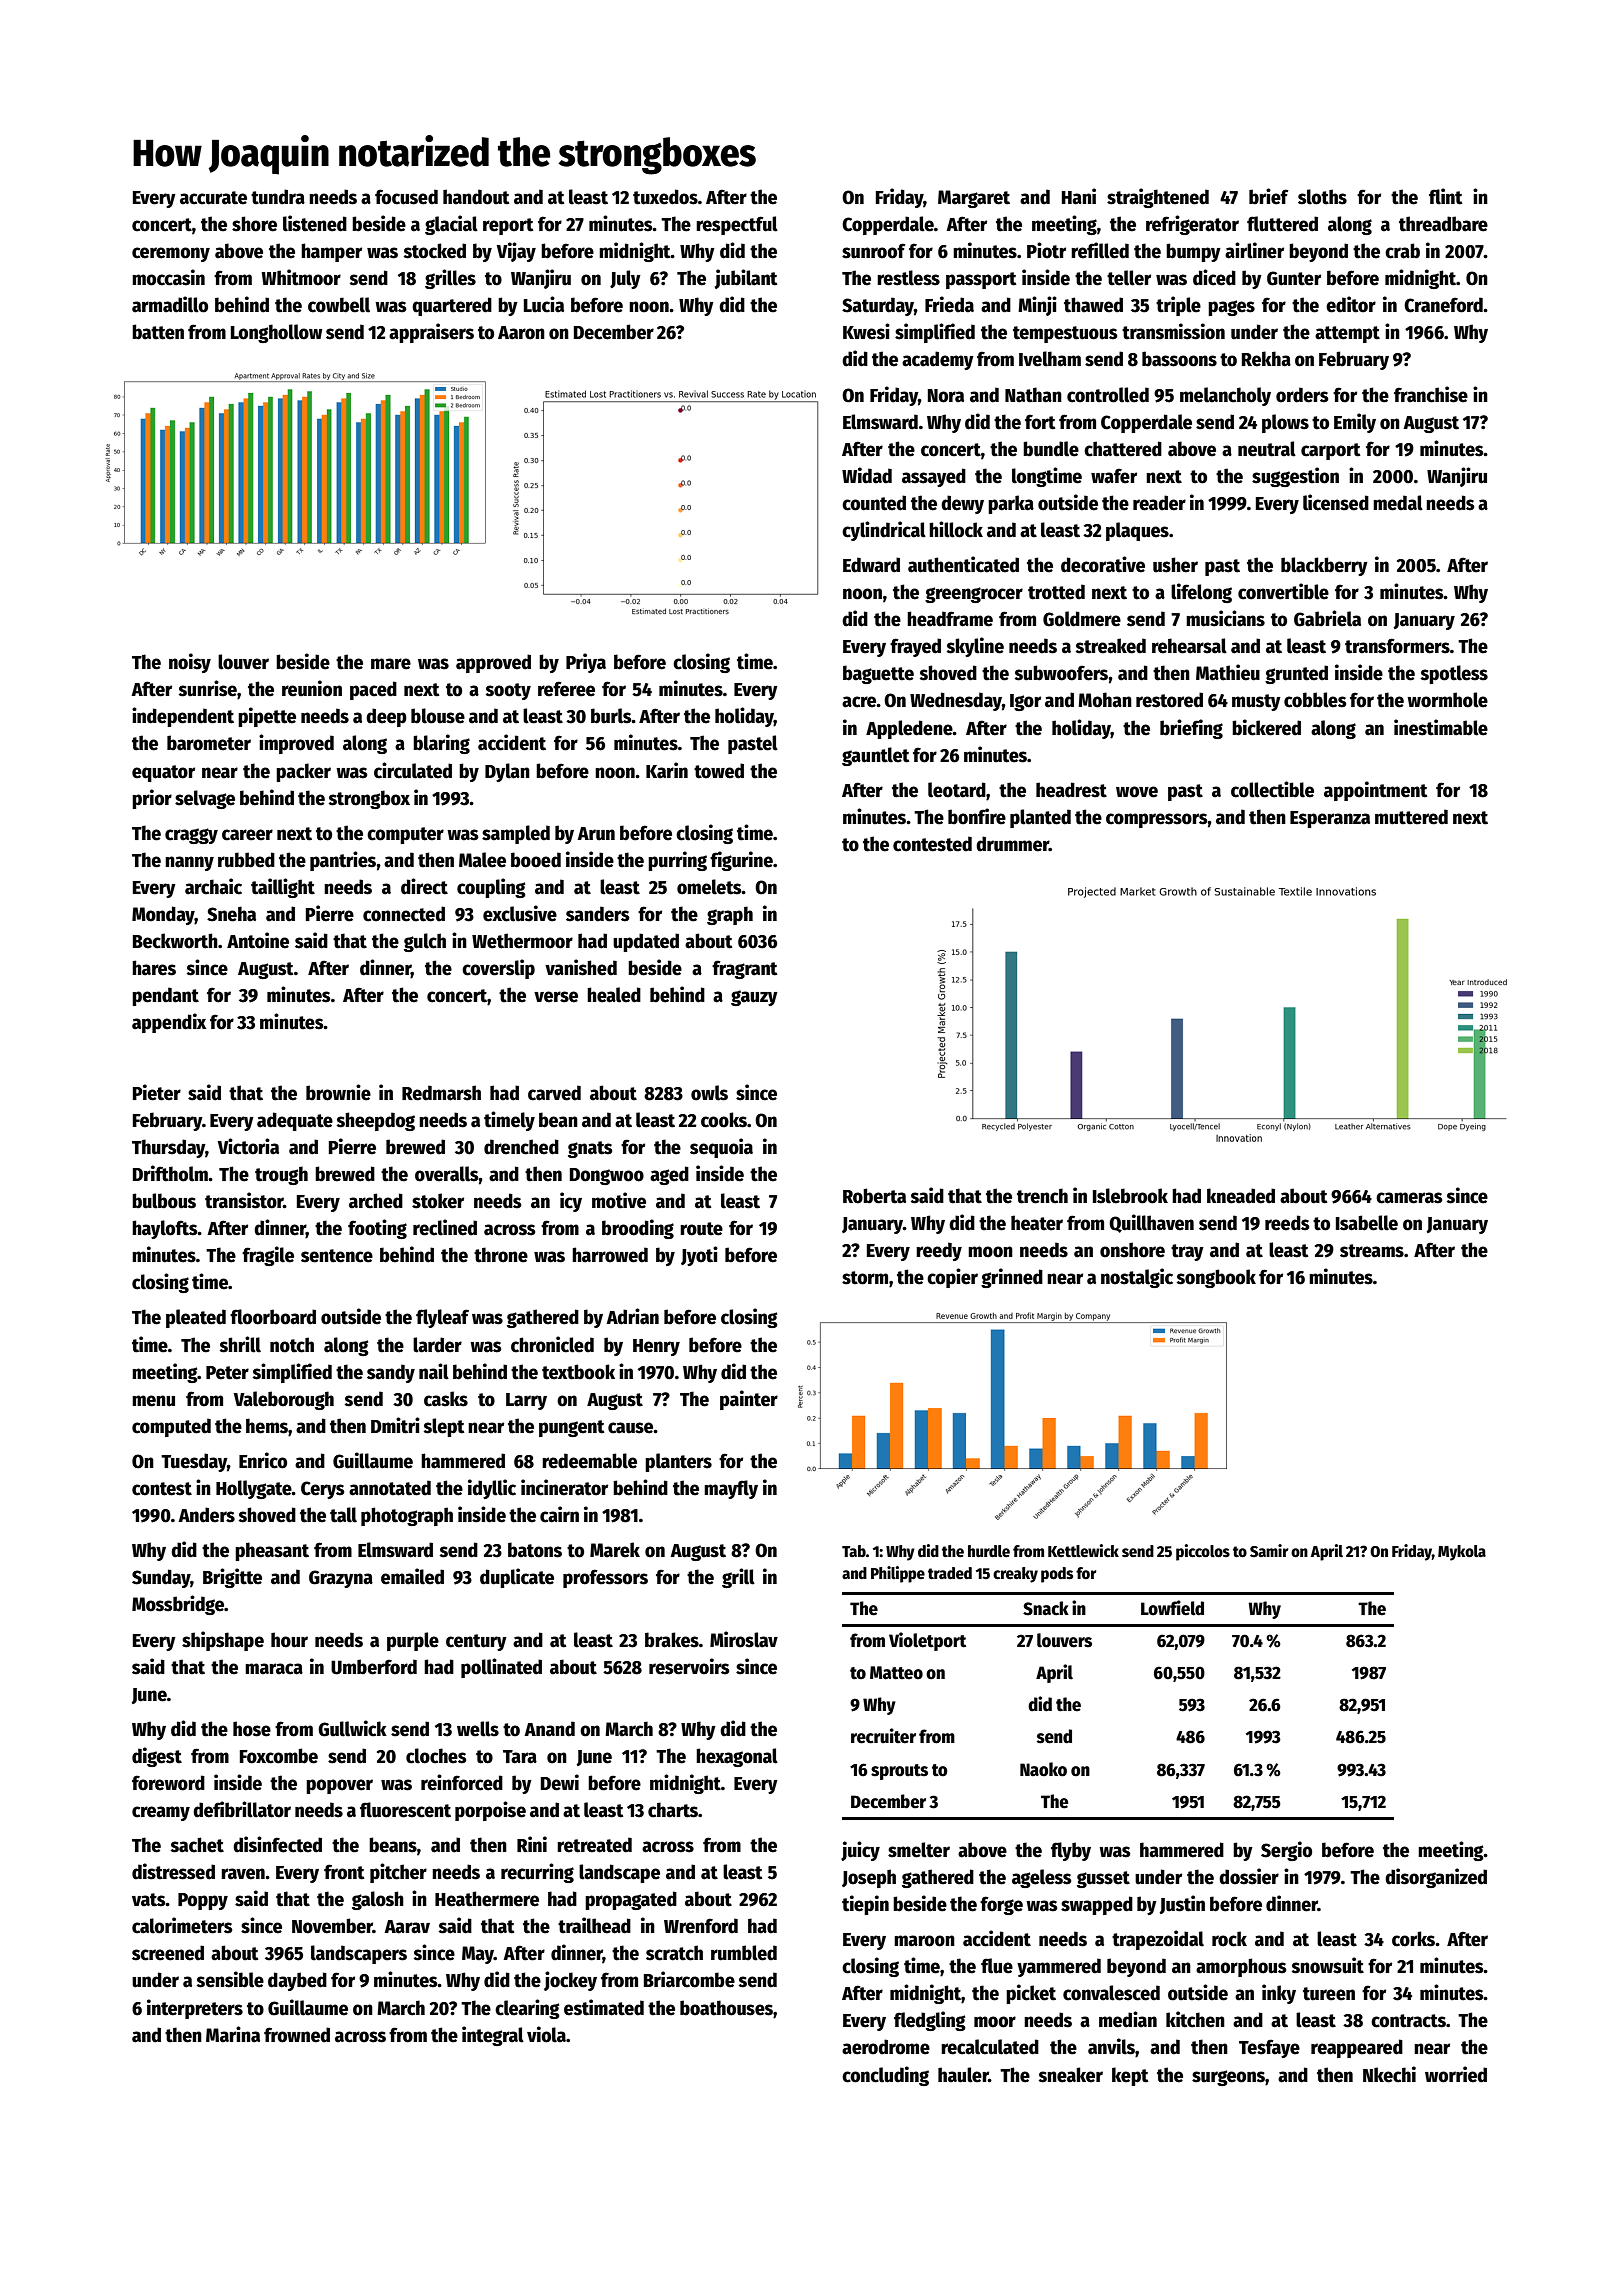 The width and height of the screenshot is (1620, 2292). What do you see at coordinates (173, 1871) in the screenshot?
I see `distressed` at bounding box center [173, 1871].
